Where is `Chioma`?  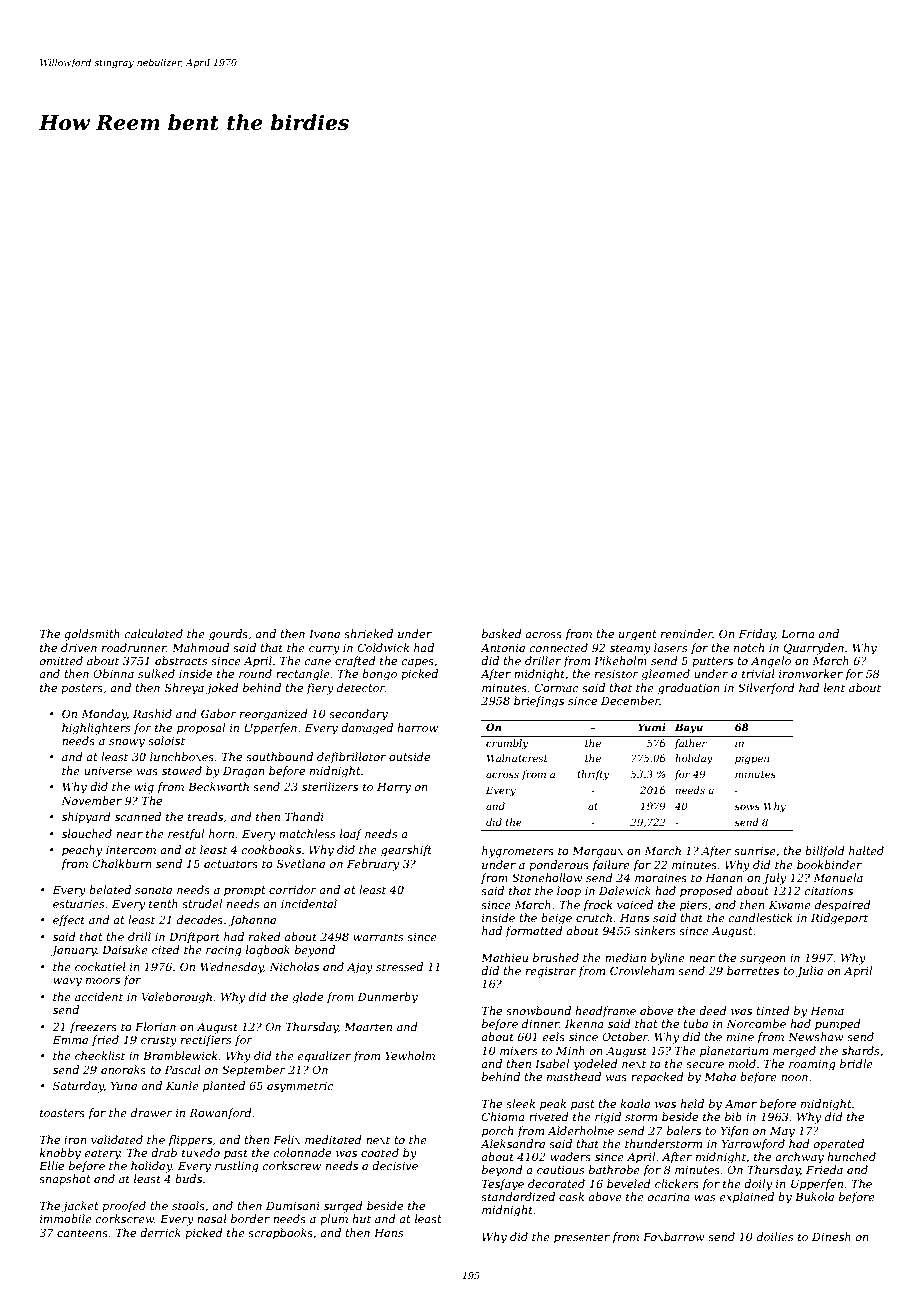
Chioma is located at coordinates (503, 1116).
